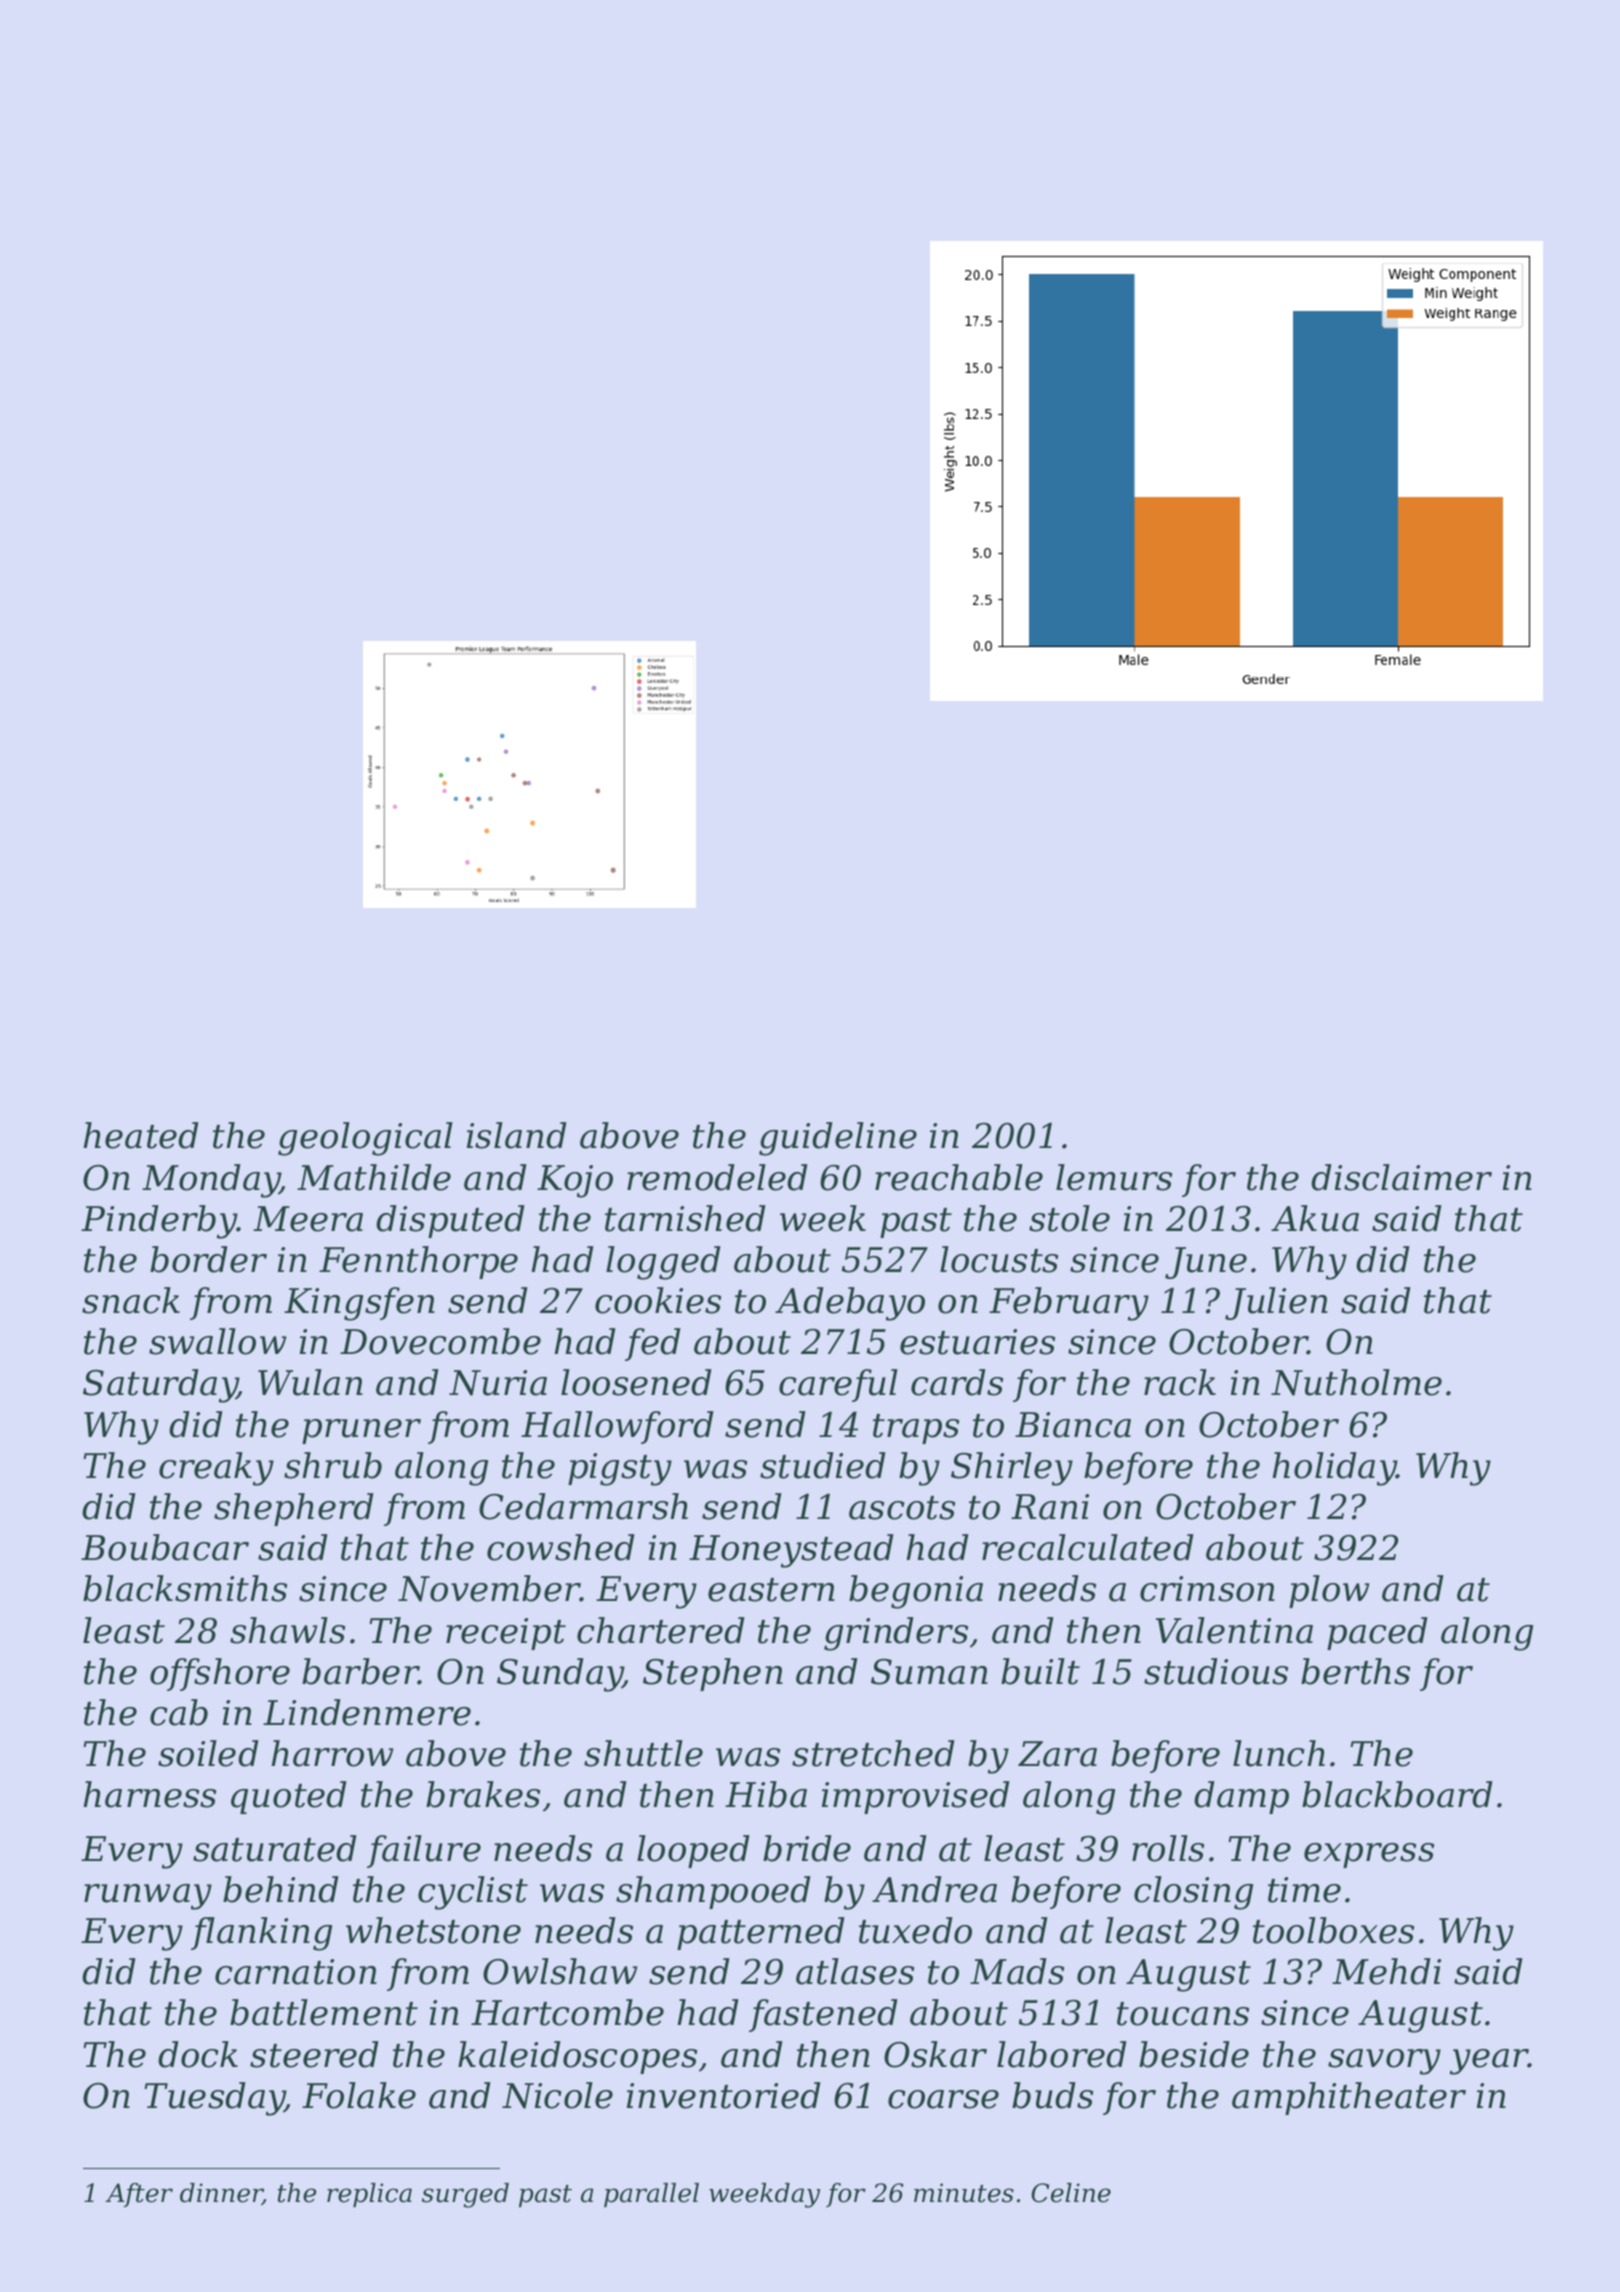  Describe the element at coordinates (473, 1893) in the screenshot. I see `cyclist` at that location.
